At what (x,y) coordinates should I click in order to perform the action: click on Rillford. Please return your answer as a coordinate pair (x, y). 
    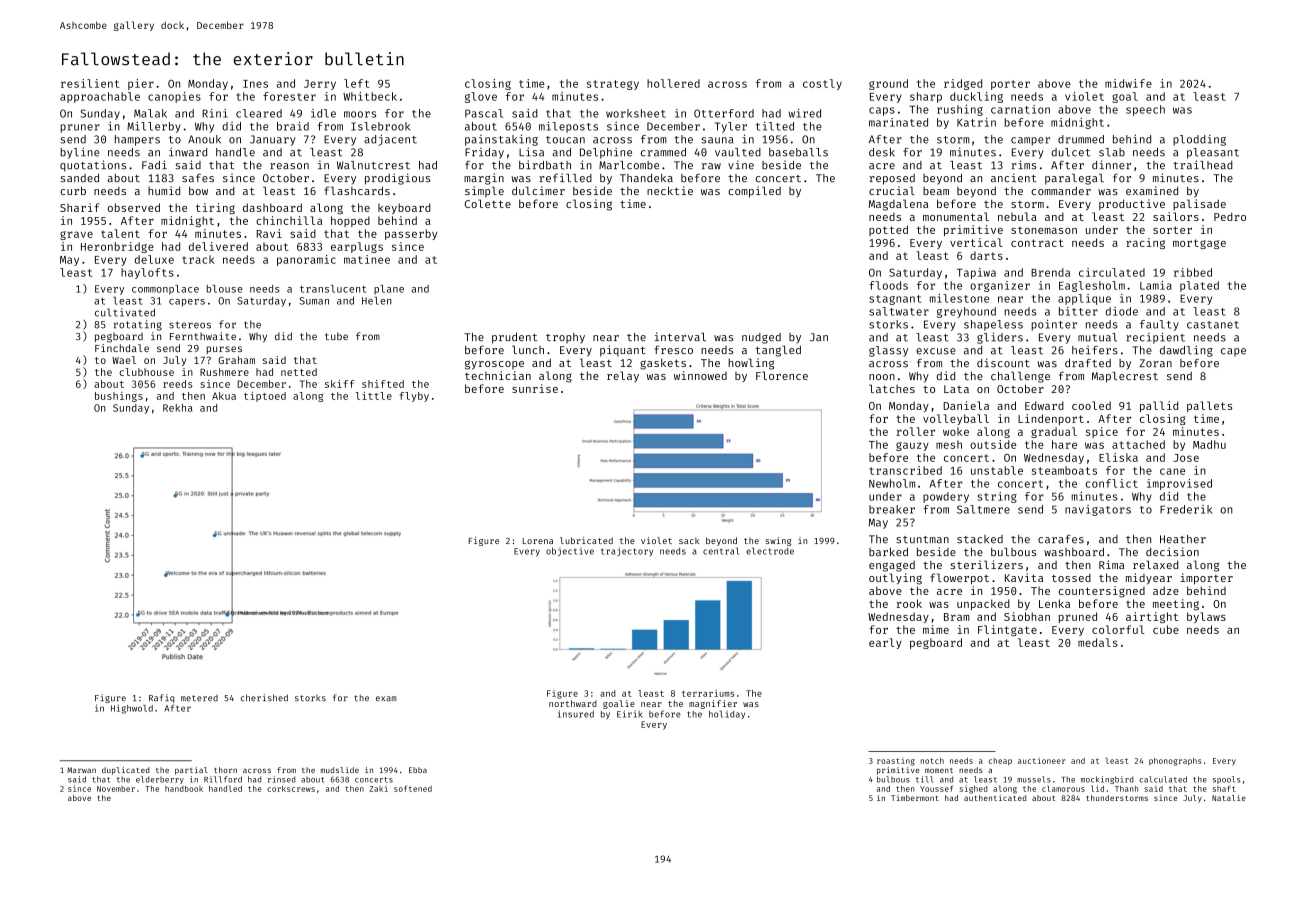
    Looking at the image, I should click on (223, 779).
